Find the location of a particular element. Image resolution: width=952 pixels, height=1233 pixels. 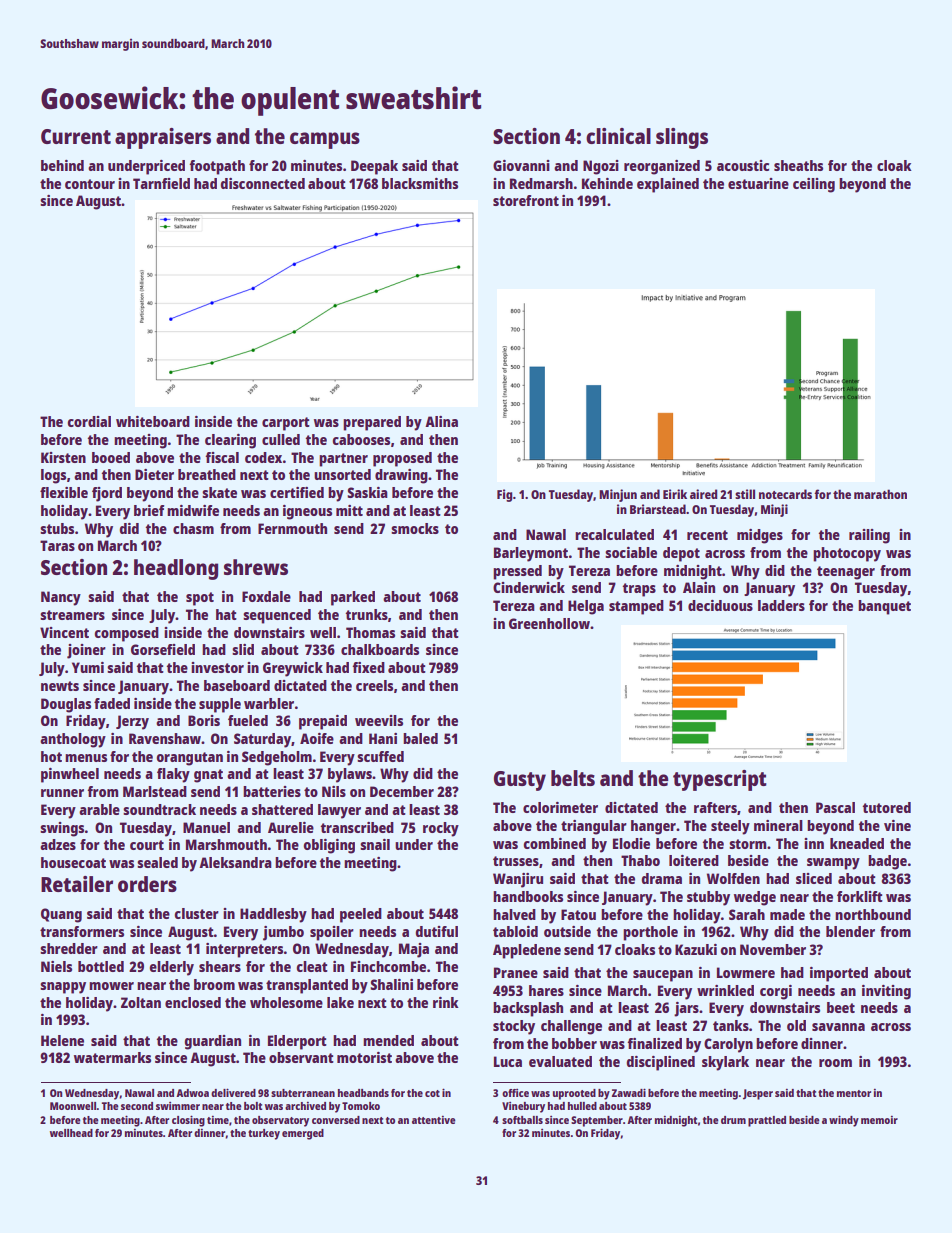

Alina is located at coordinates (441, 421).
